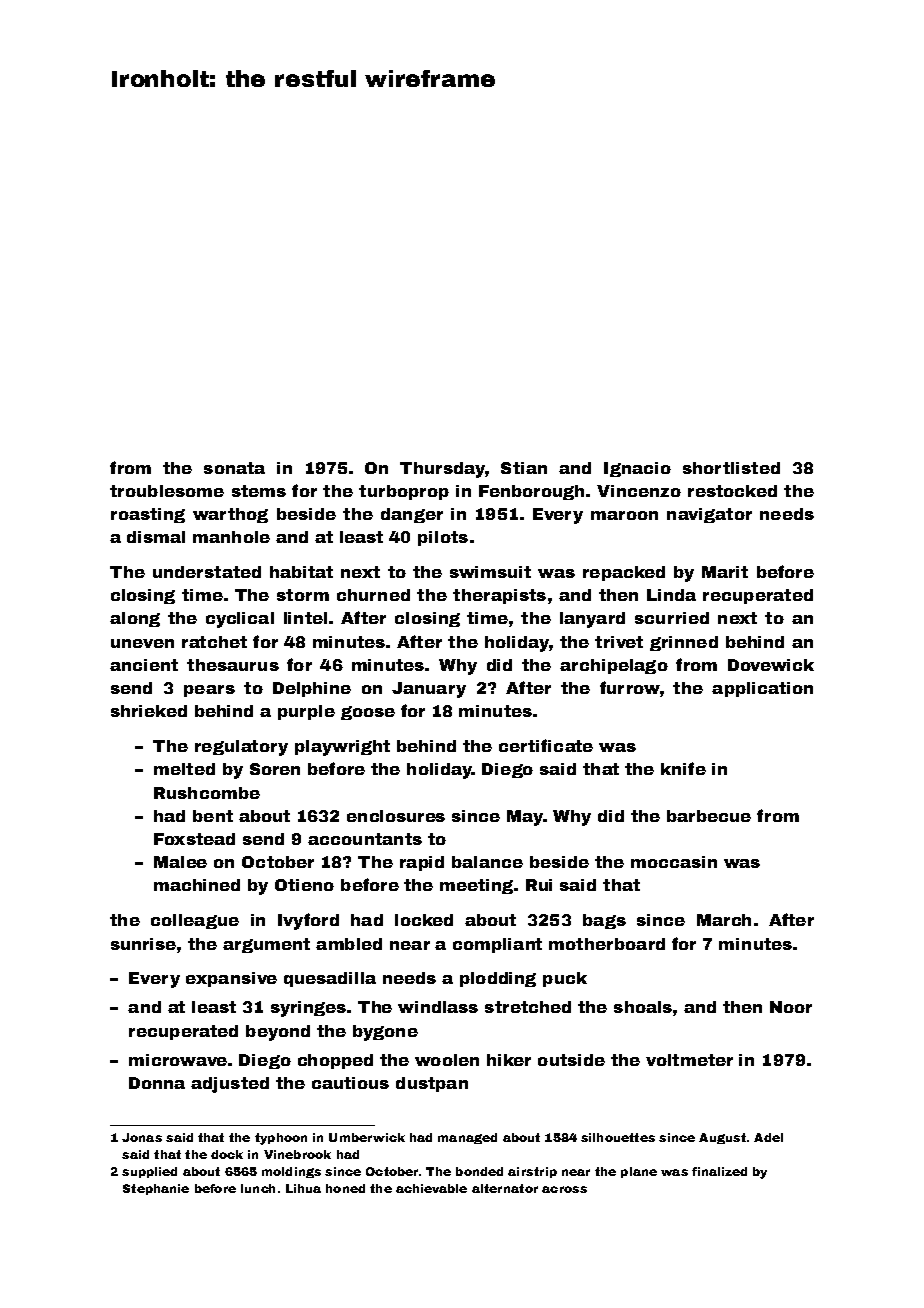 The height and width of the screenshot is (1308, 924). What do you see at coordinates (368, 713) in the screenshot?
I see `goose` at bounding box center [368, 713].
